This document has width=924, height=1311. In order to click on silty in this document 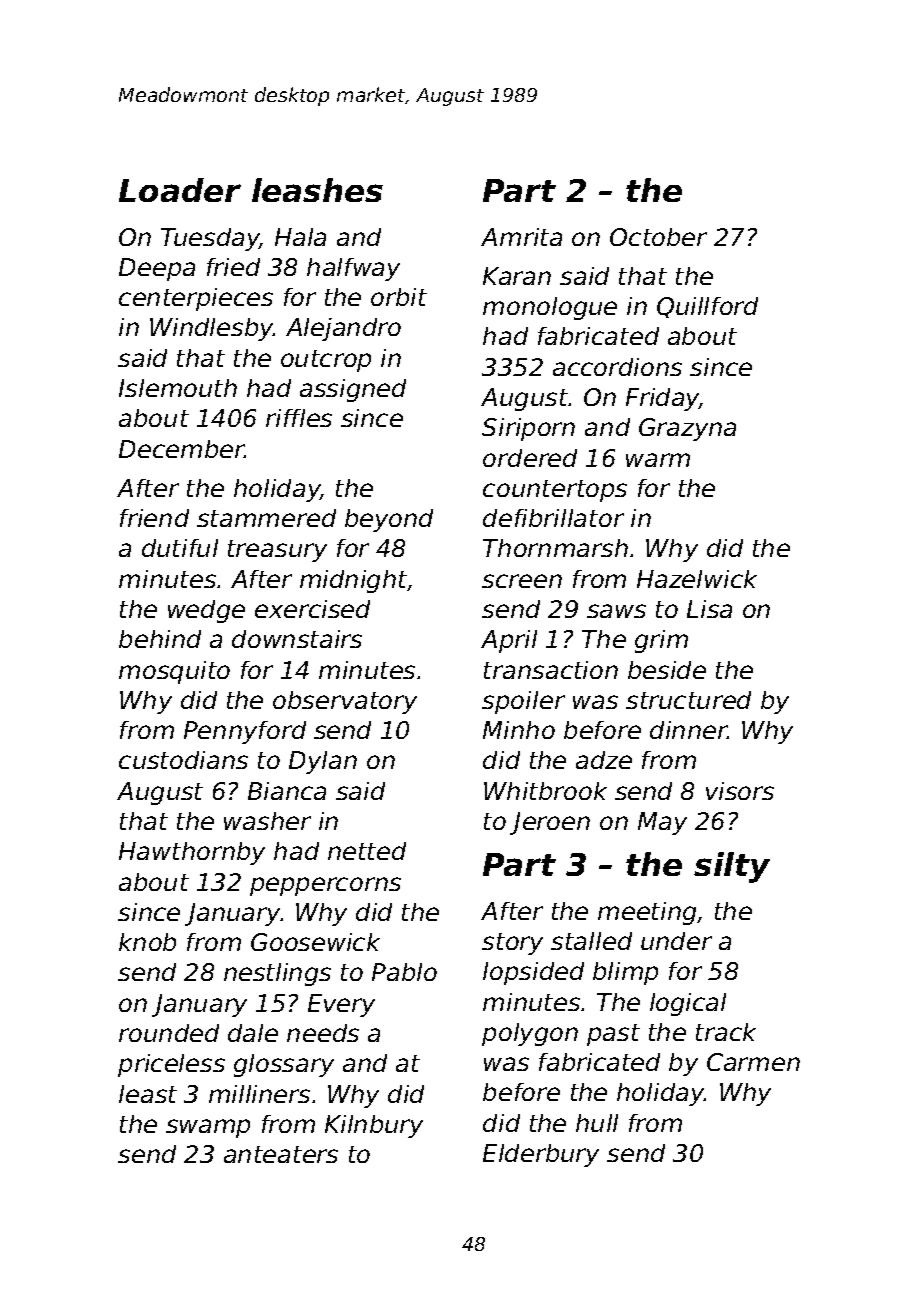, I will do `click(732, 867)`.
